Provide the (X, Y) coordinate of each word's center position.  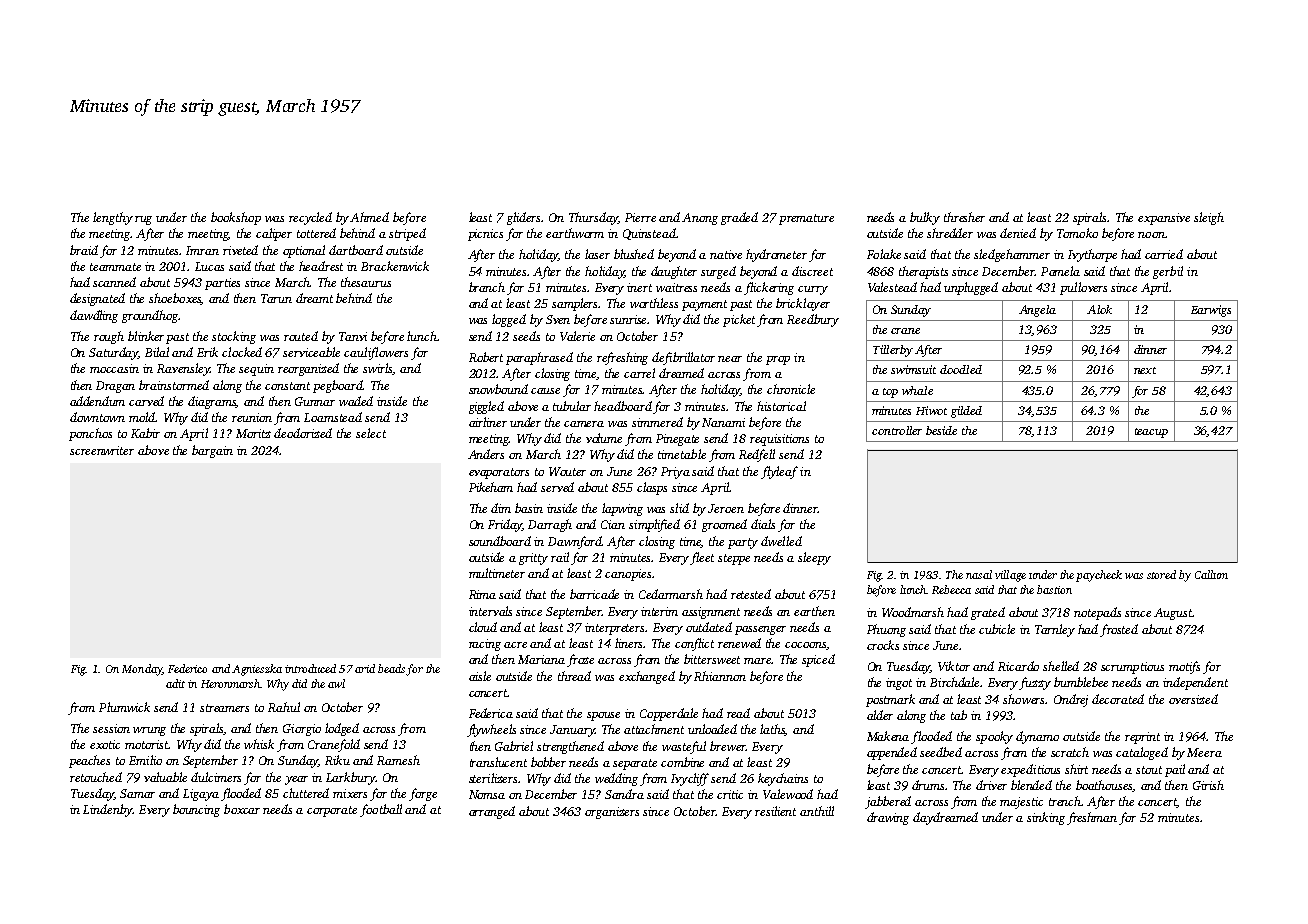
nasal (979, 574)
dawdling (94, 316)
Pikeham (491, 487)
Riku (337, 760)
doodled (961, 369)
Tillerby (893, 351)
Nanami (723, 422)
